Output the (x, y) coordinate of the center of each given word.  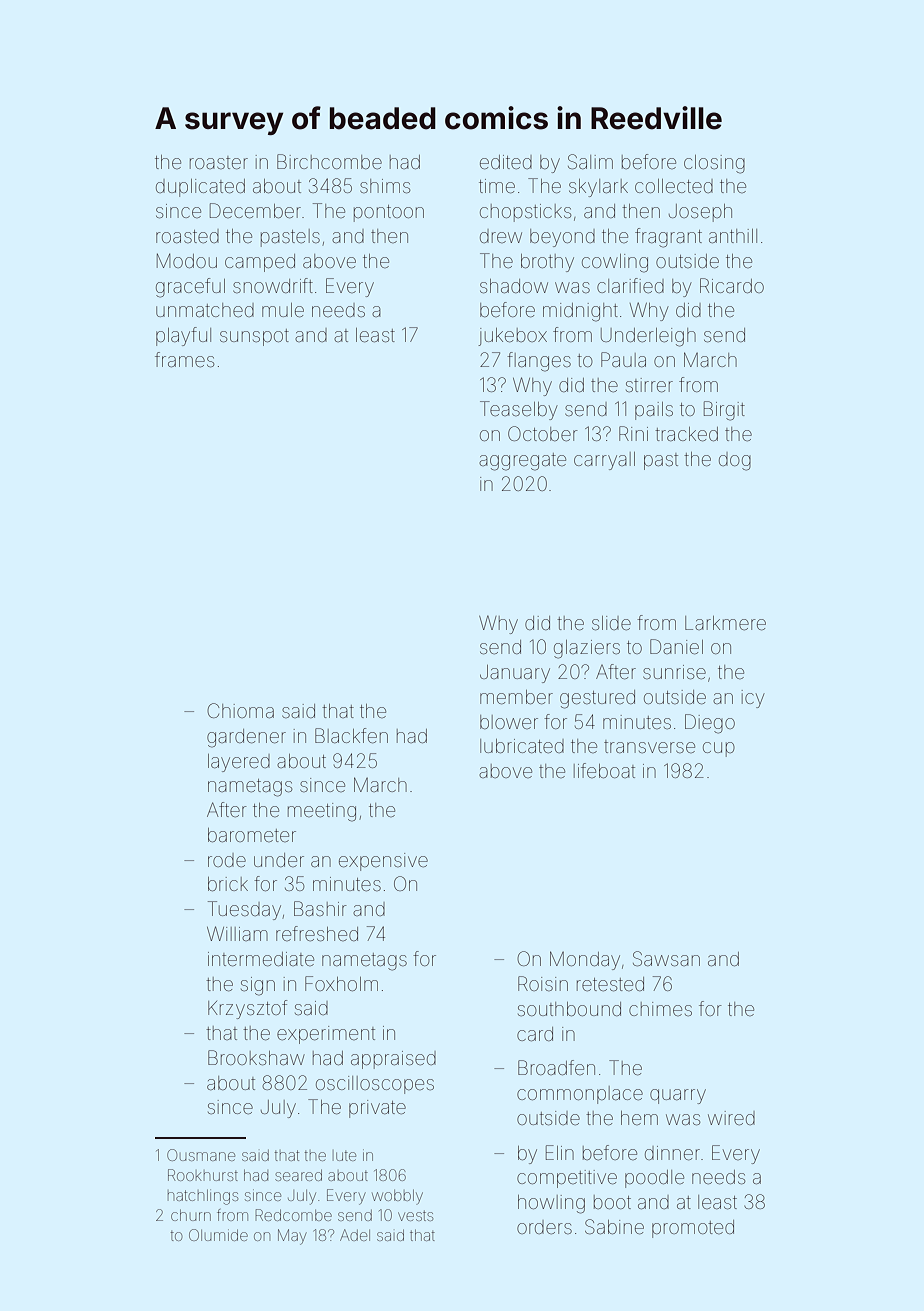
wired (731, 1118)
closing (714, 164)
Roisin (543, 983)
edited (506, 162)
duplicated (200, 188)
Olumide (218, 1235)
